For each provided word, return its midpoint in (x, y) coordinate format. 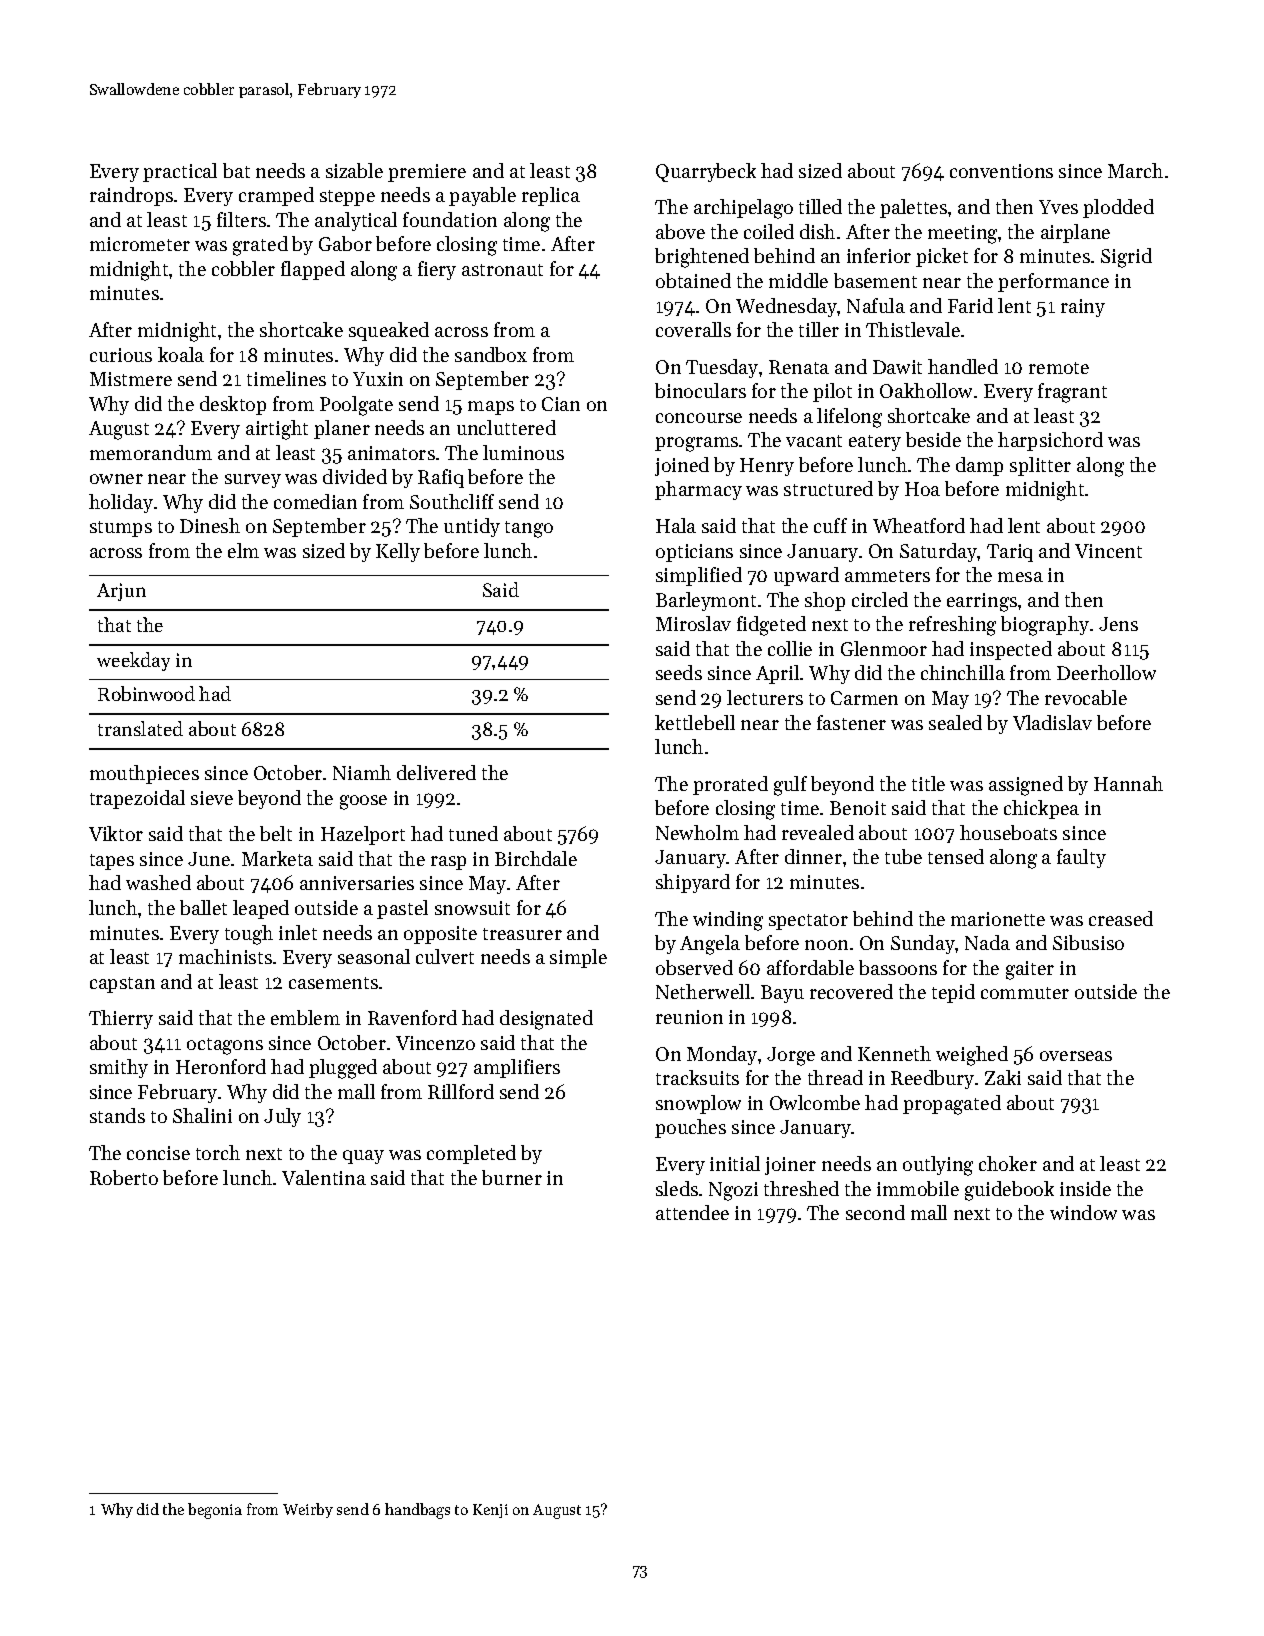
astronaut (502, 270)
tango (529, 529)
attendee (692, 1212)
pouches (690, 1128)
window (1083, 1212)
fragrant (1072, 393)
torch (218, 1152)
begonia (215, 1511)
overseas (1076, 1056)
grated (260, 246)
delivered (436, 772)
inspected (1011, 650)
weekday (133, 661)
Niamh (362, 772)
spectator (808, 922)
